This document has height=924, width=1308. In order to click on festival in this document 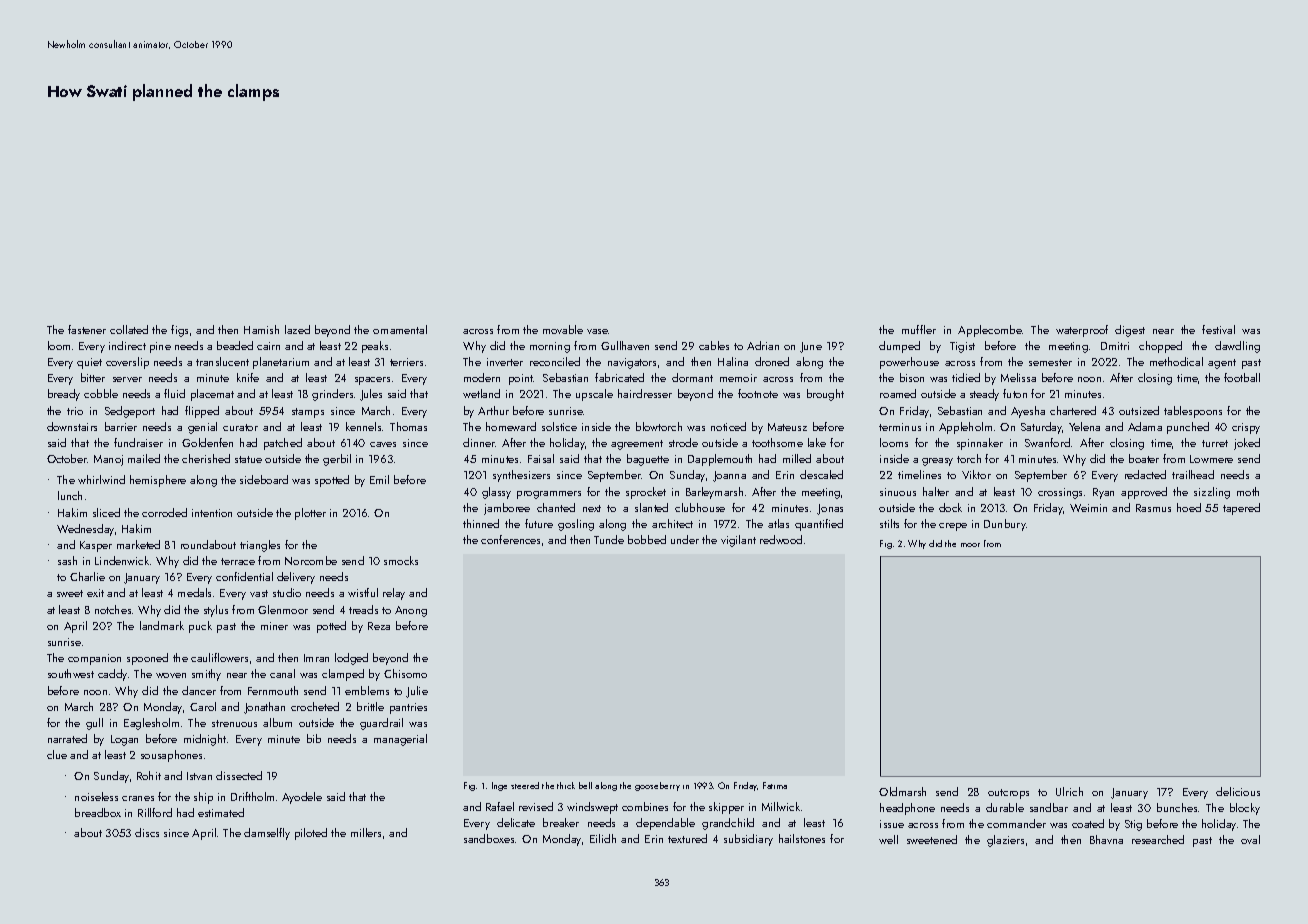, I will do `click(1218, 329)`.
